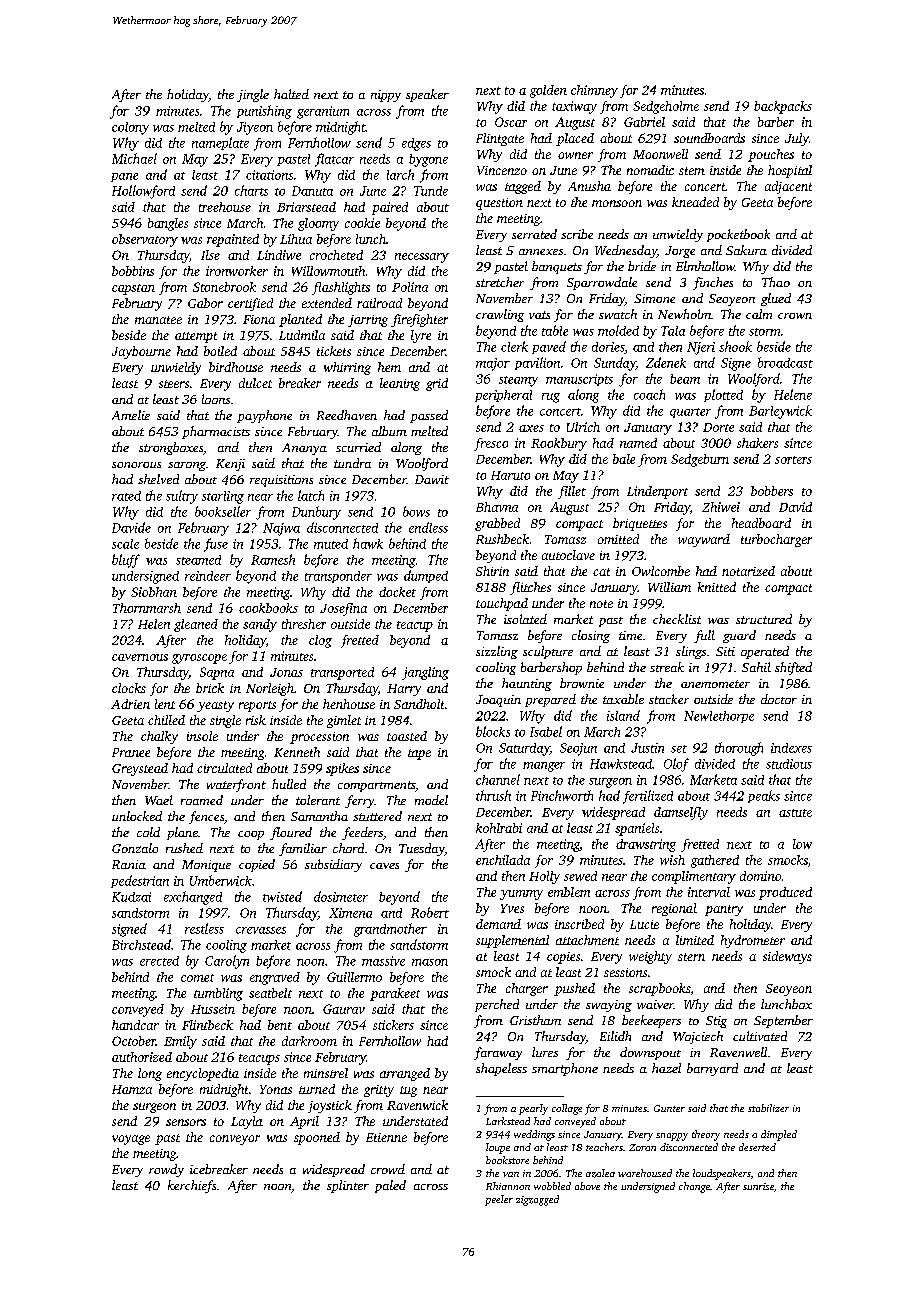  Describe the element at coordinates (544, 877) in the image. I see `Holly` at that location.
